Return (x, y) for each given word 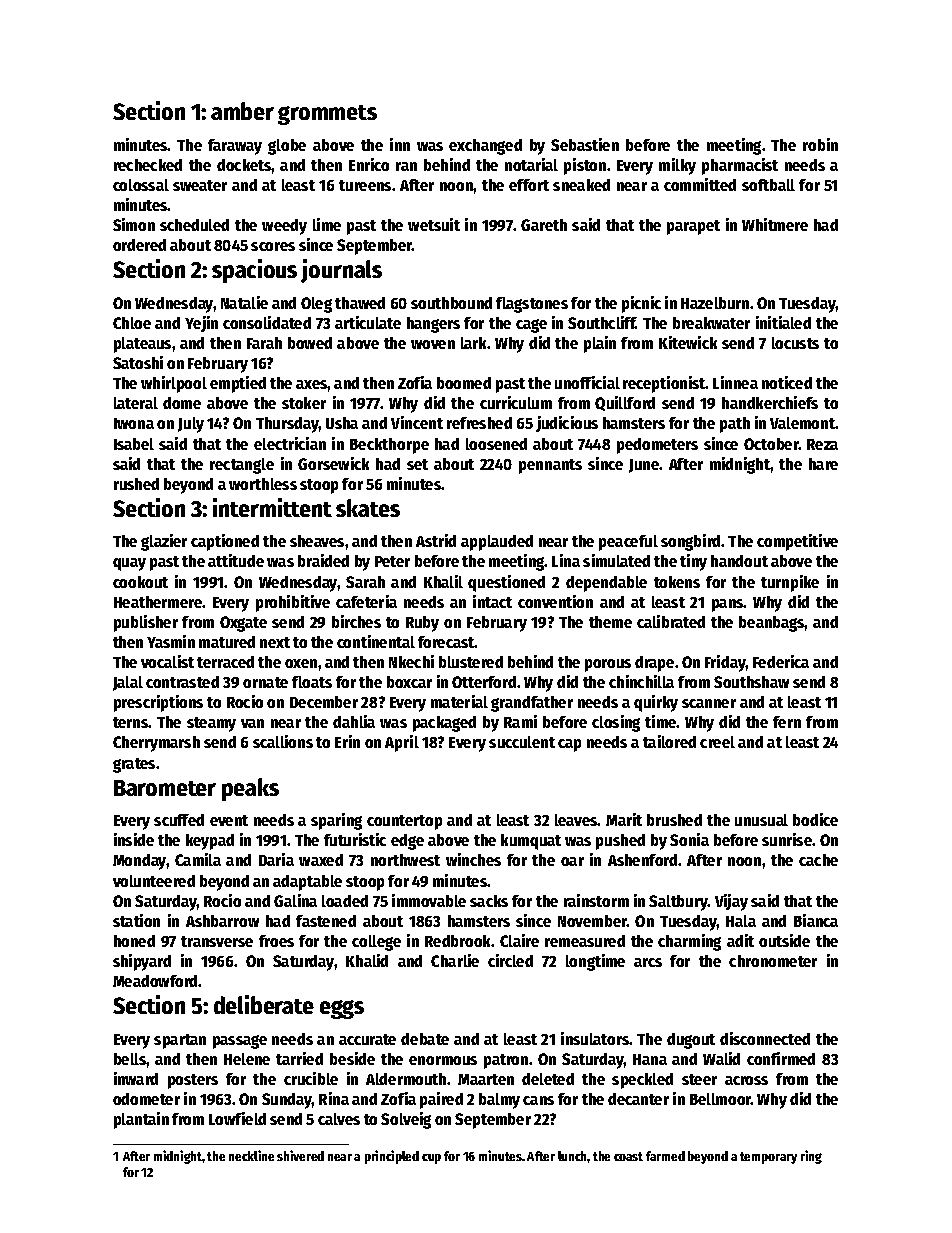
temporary (768, 1158)
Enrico (369, 164)
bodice (815, 819)
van (252, 723)
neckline (251, 1155)
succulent (522, 742)
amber (242, 111)
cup (431, 1159)
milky (677, 166)
